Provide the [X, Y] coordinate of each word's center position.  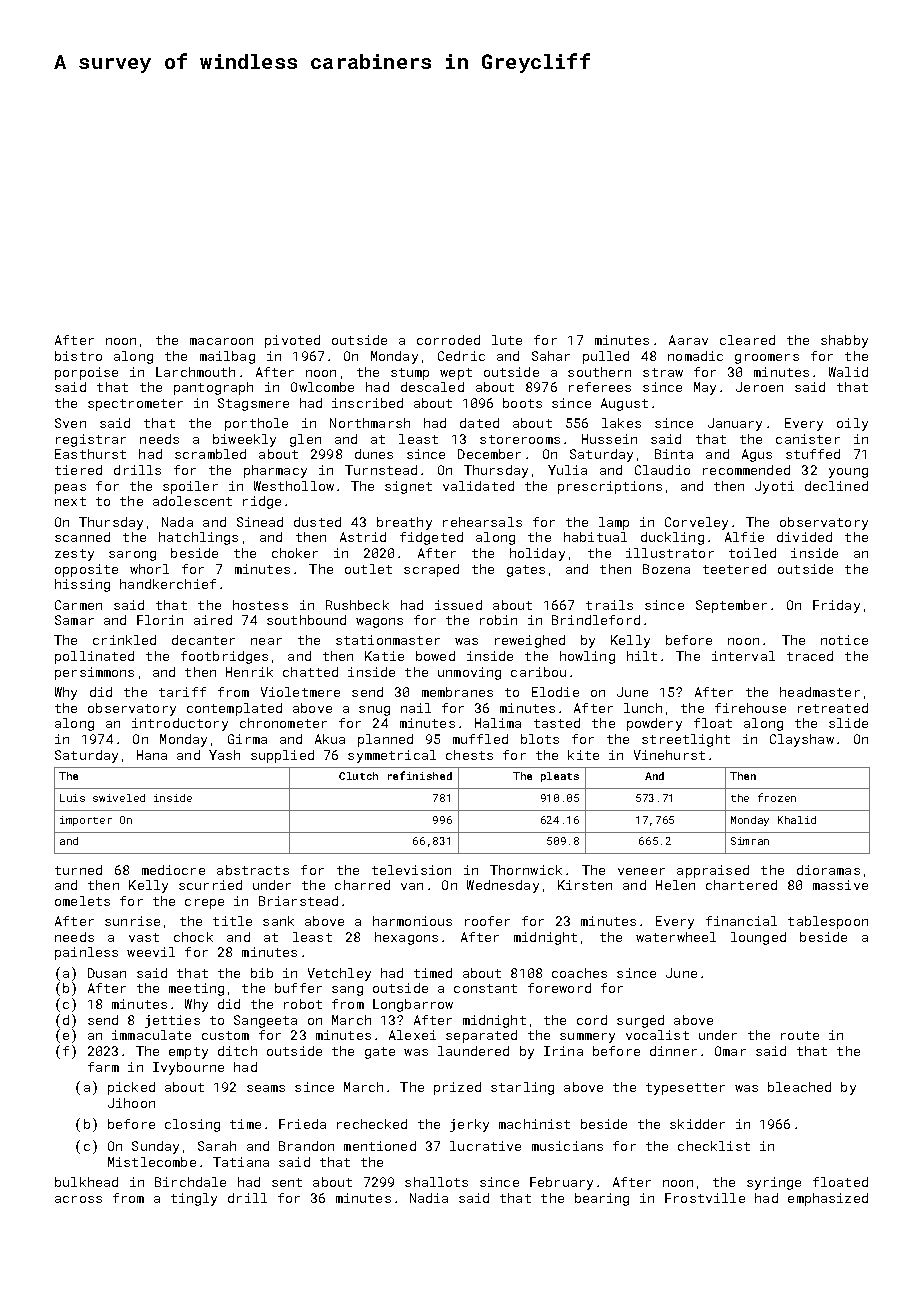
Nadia [429, 1198]
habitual [595, 537]
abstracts [253, 870]
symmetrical [392, 756]
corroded [448, 340]
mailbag [227, 357]
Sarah [217, 1146]
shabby [844, 341]
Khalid [797, 820]
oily [852, 424]
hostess [260, 605]
